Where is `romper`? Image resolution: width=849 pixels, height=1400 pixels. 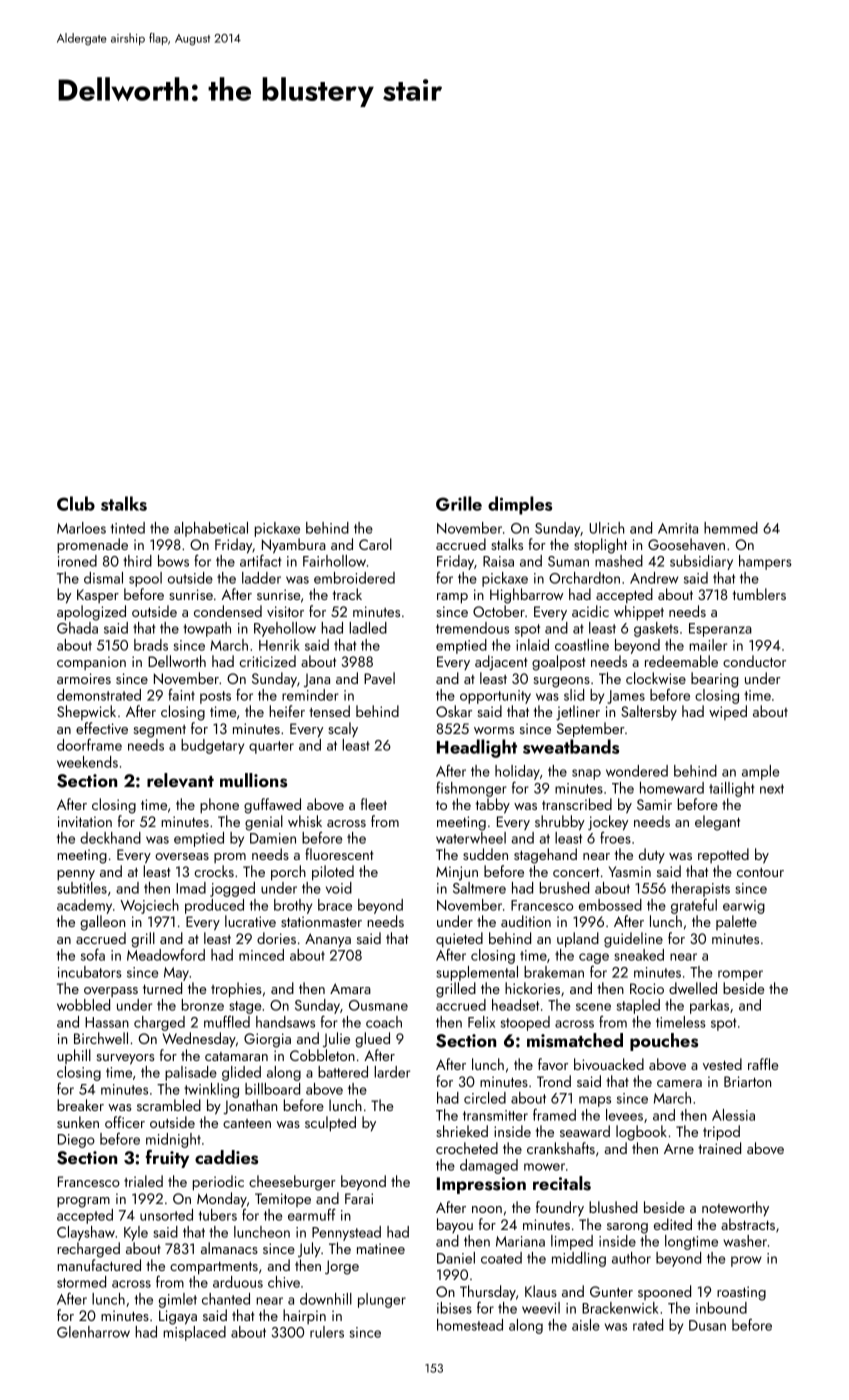
romper is located at coordinates (740, 975).
